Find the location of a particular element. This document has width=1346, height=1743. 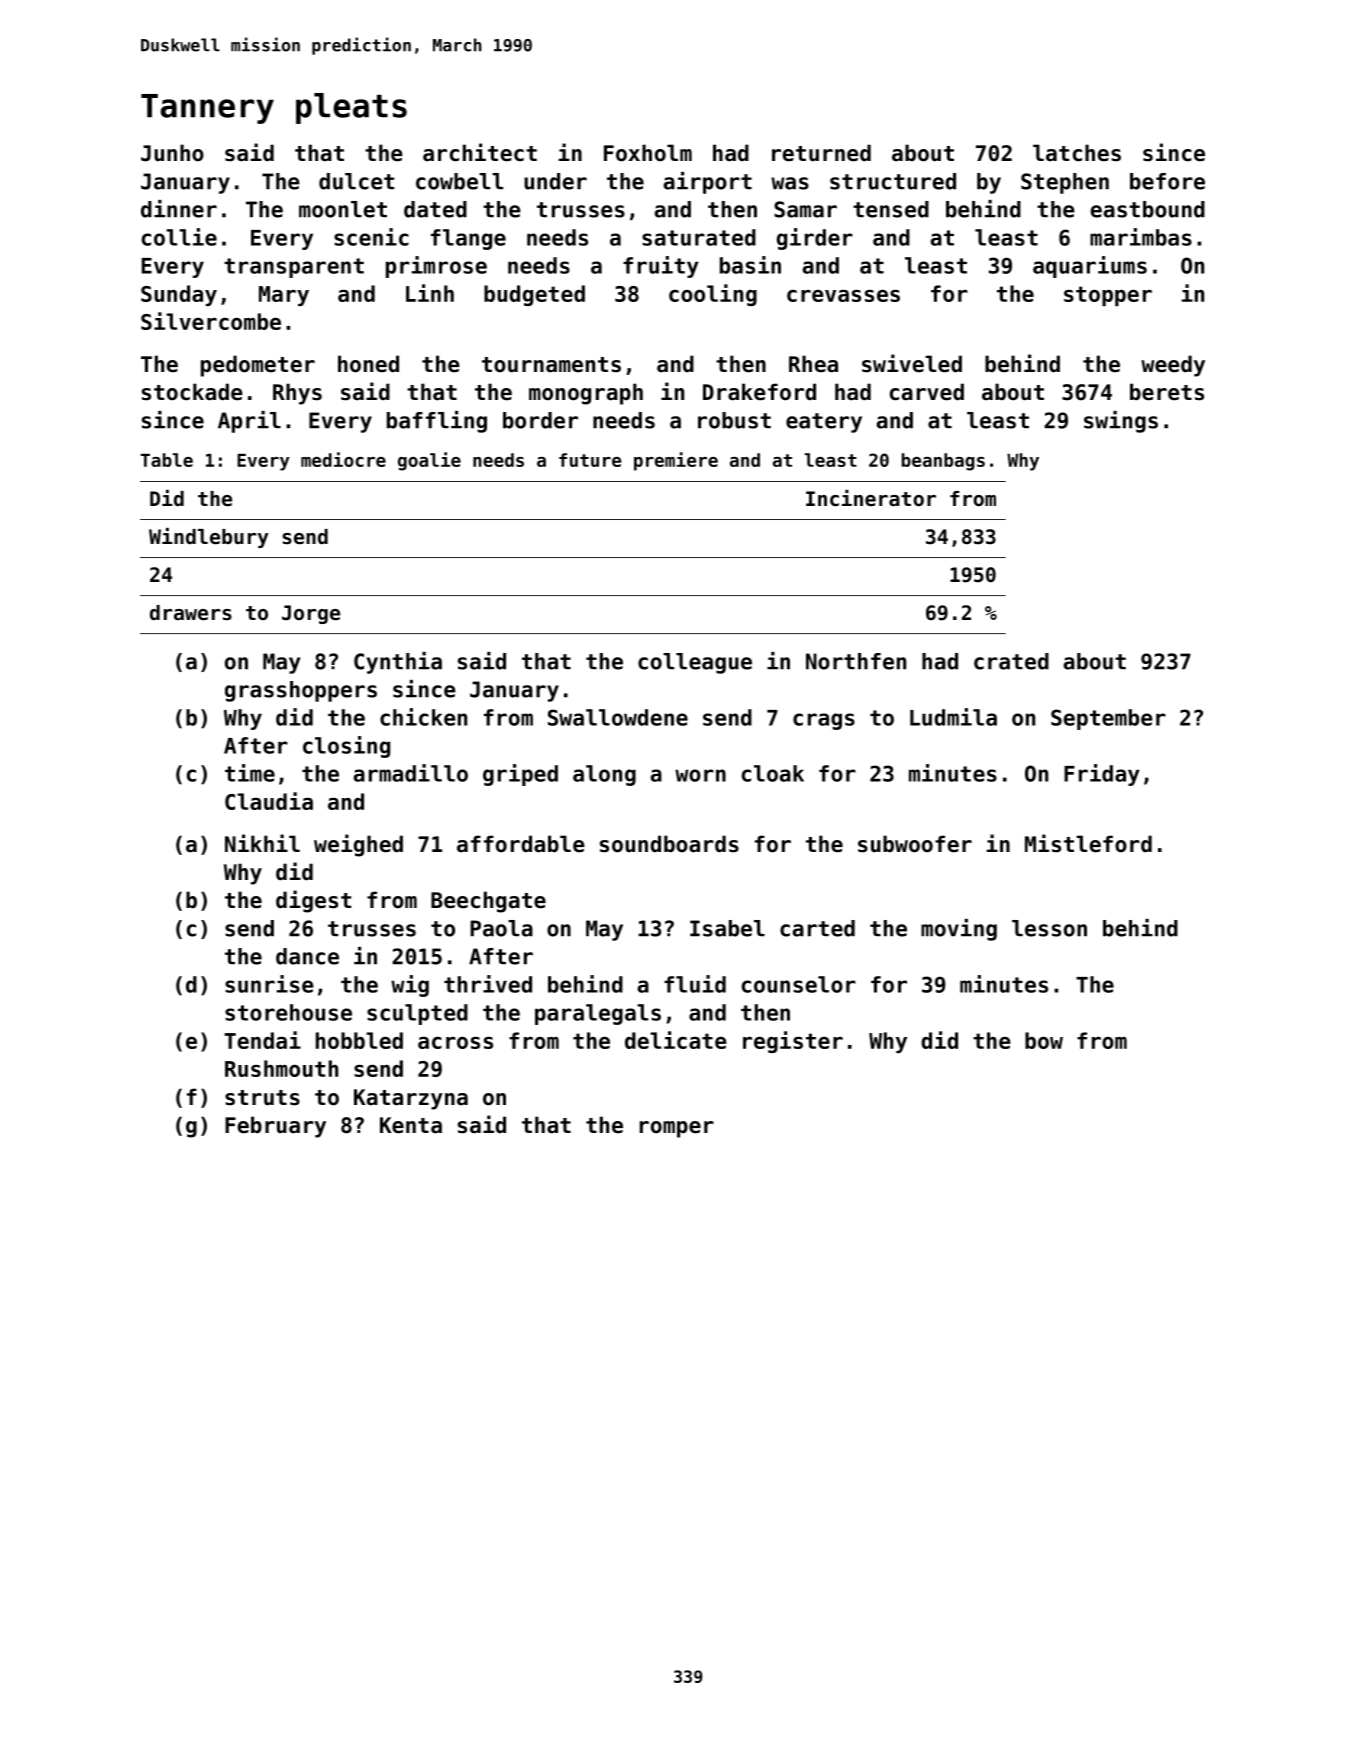

latches is located at coordinates (1077, 153).
